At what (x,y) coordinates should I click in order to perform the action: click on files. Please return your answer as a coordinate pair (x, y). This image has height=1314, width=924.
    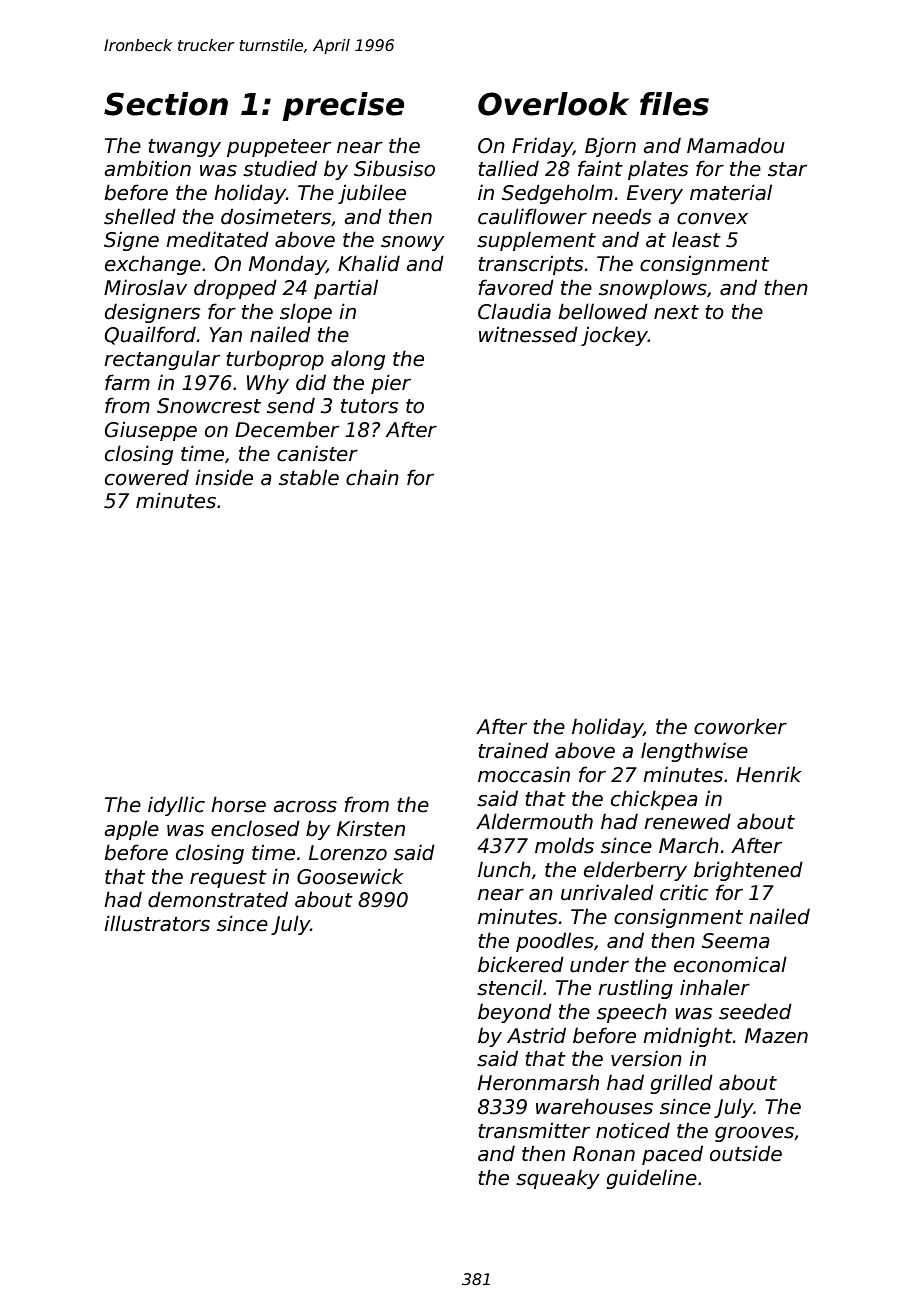
    Looking at the image, I should click on (674, 104).
